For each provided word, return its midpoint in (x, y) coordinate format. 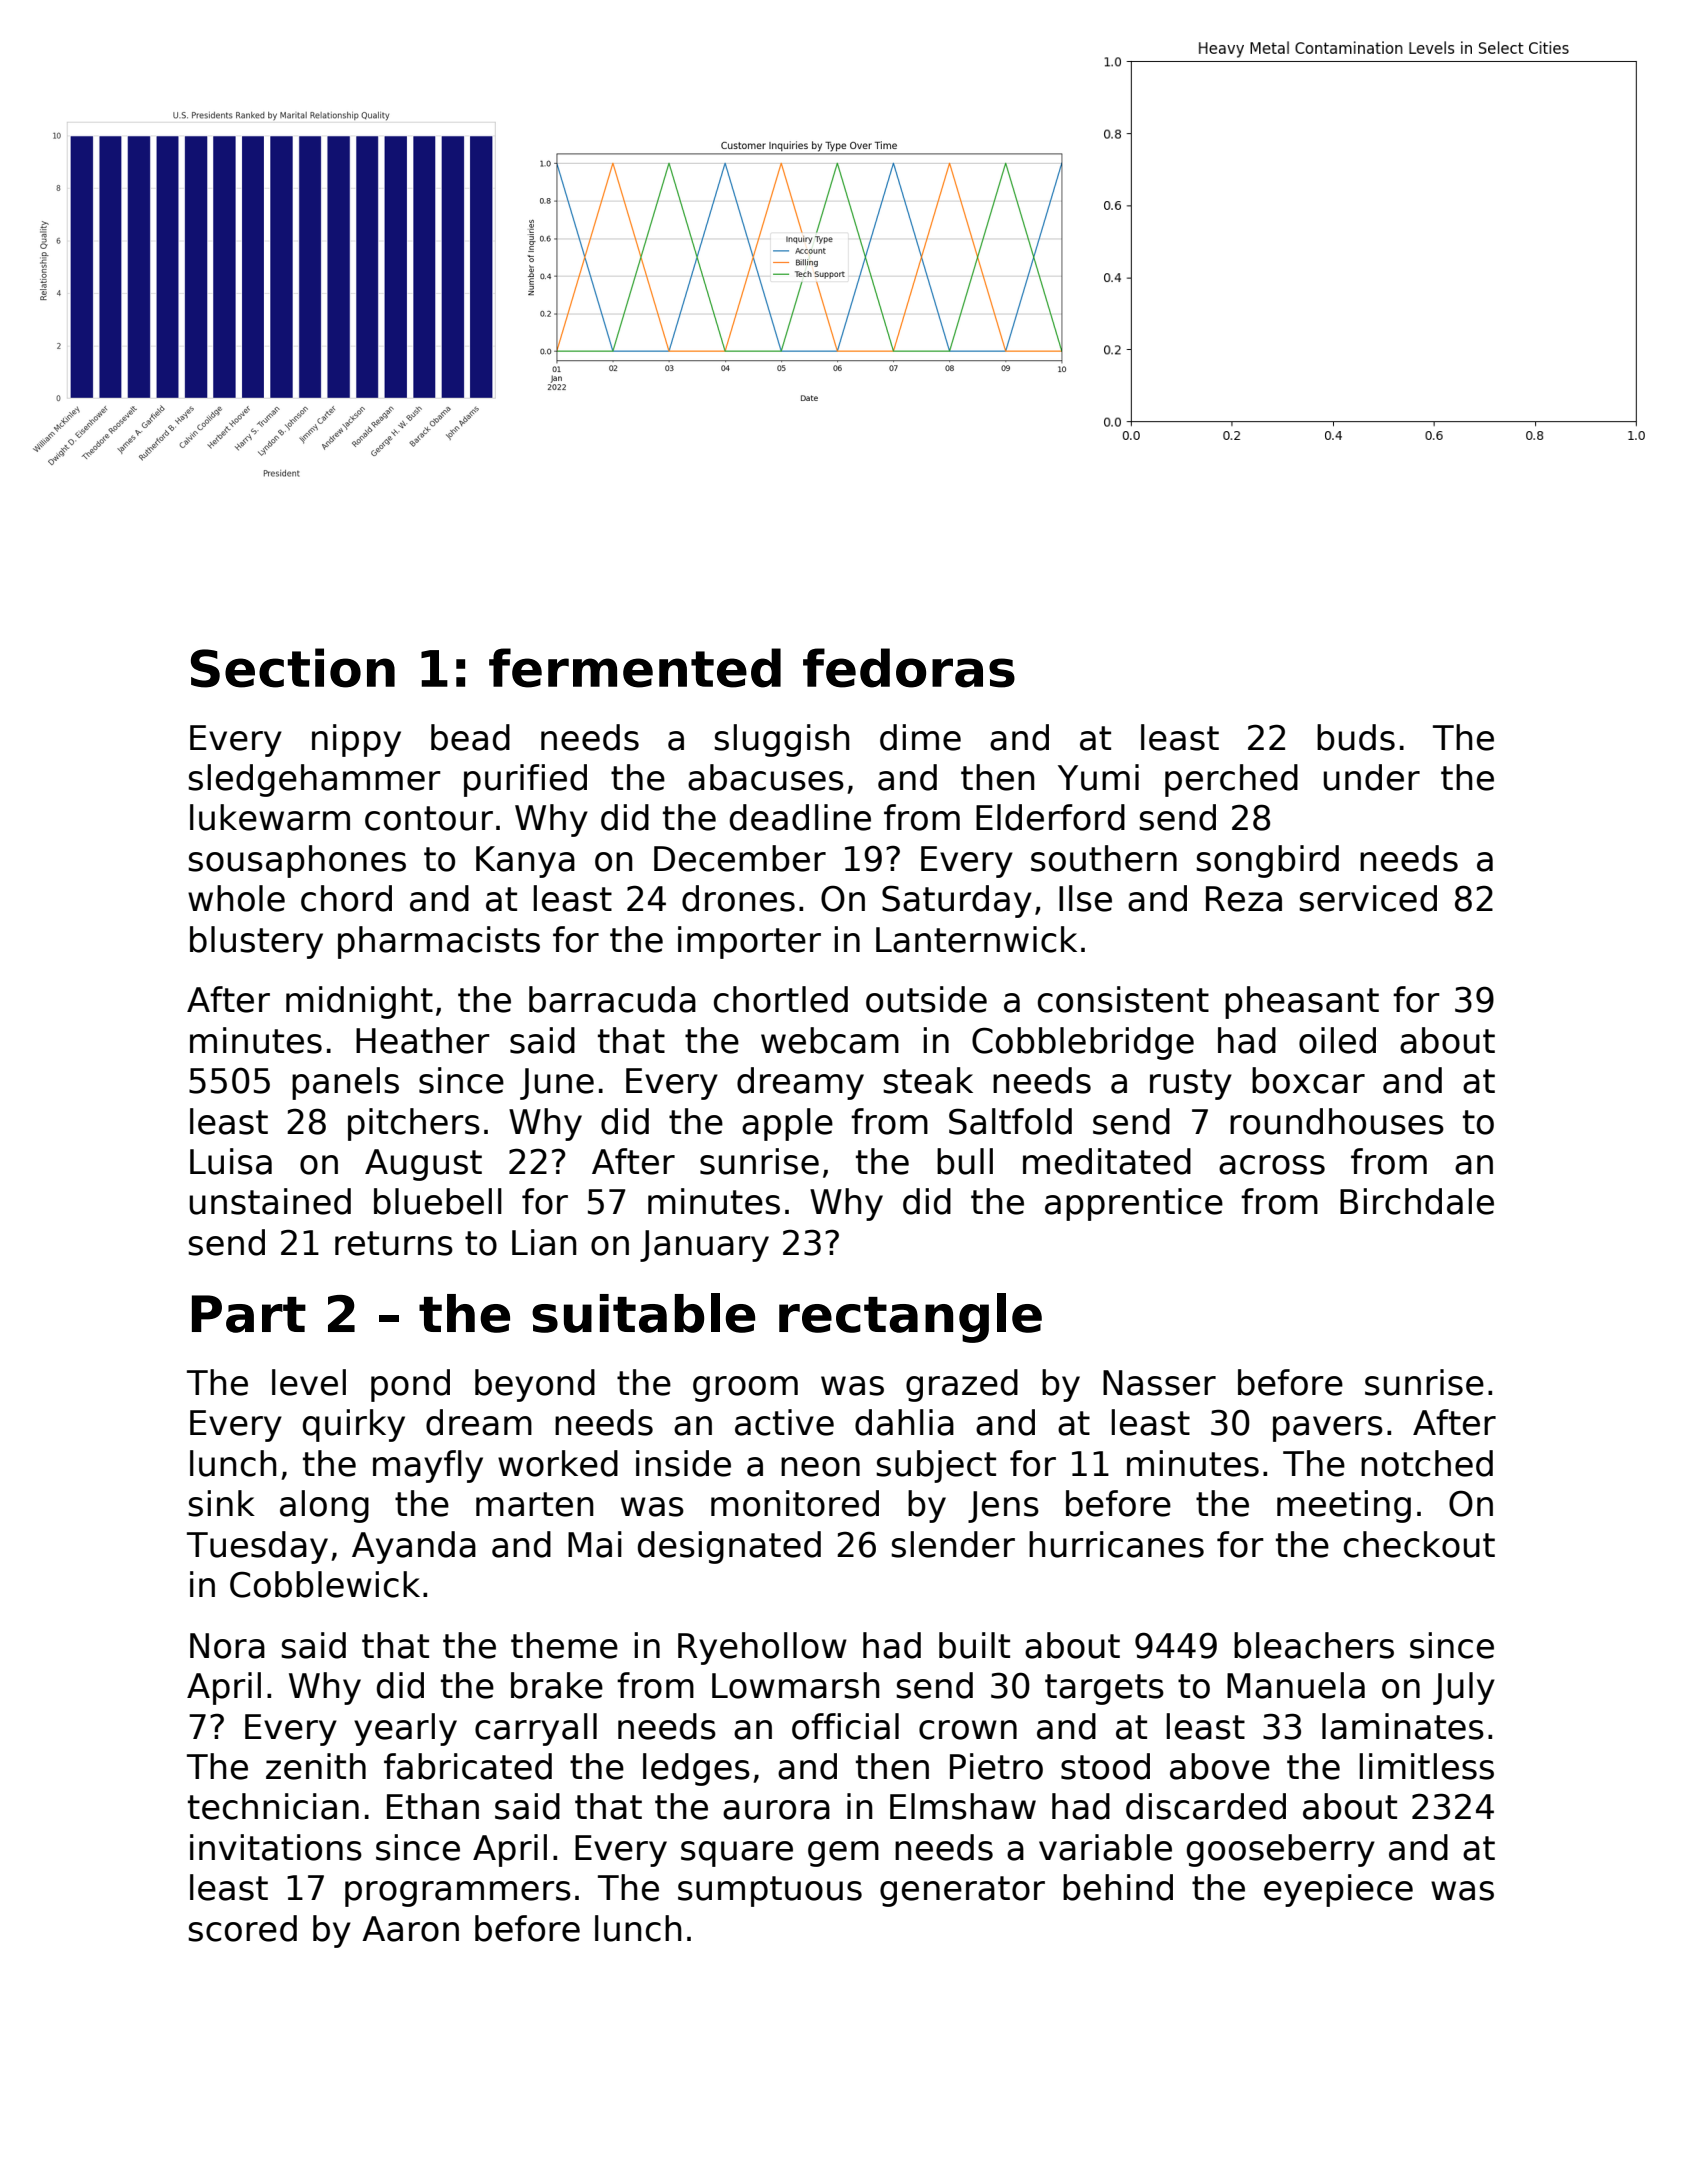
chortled (781, 999)
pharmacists (439, 942)
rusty (1191, 1084)
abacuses (766, 777)
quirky (354, 1425)
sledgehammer (314, 780)
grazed (962, 1385)
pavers (1328, 1429)
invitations (276, 1847)
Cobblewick (325, 1584)
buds (1356, 737)
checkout (1419, 1544)
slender (953, 1544)
